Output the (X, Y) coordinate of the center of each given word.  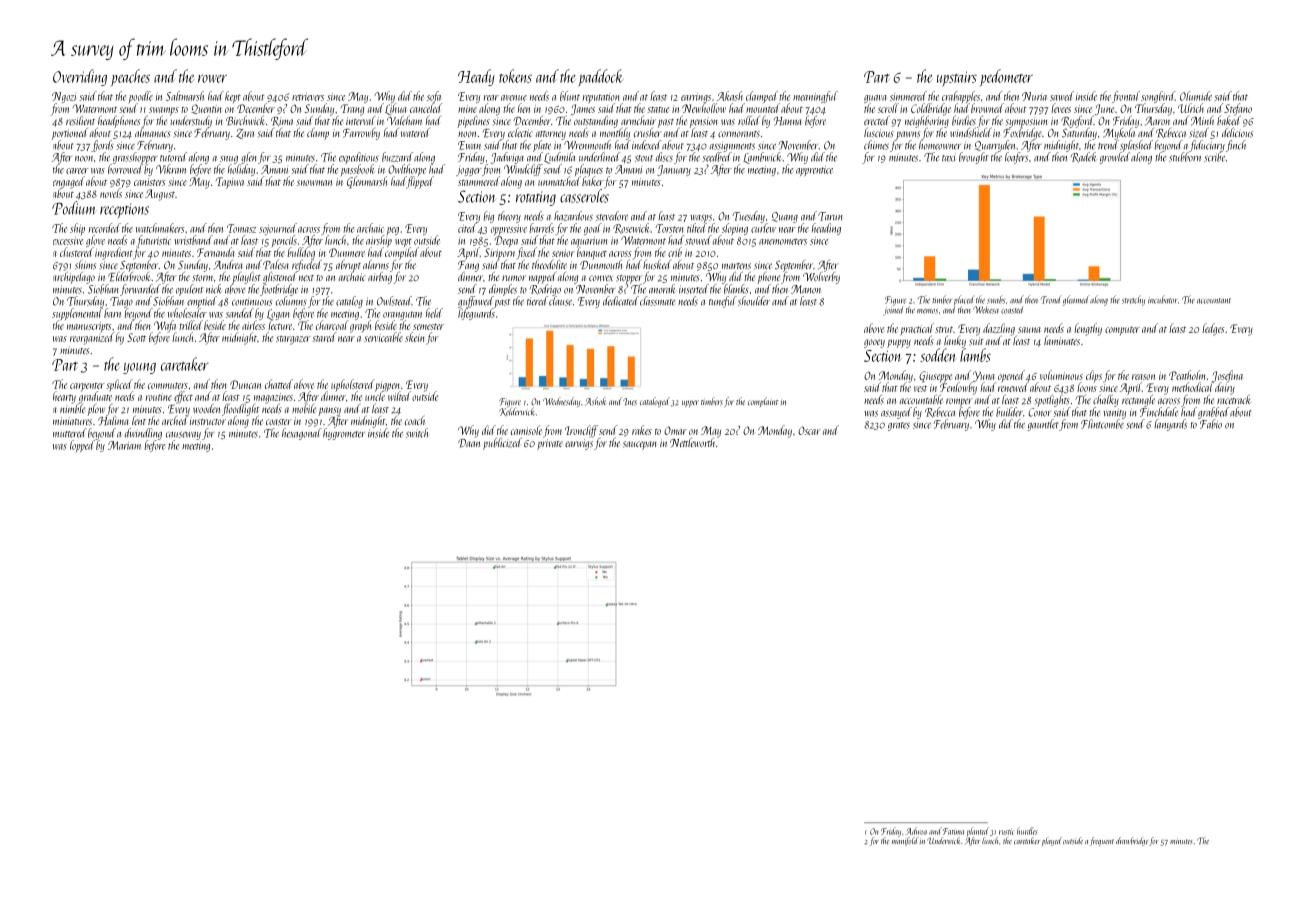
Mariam (124, 445)
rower (212, 78)
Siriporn (499, 254)
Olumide (1196, 96)
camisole (526, 430)
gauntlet (1043, 425)
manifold (905, 841)
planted (977, 832)
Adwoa (916, 831)
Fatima (953, 831)
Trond (1051, 299)
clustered (77, 252)
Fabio (1211, 424)
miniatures (72, 421)
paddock (600, 78)
